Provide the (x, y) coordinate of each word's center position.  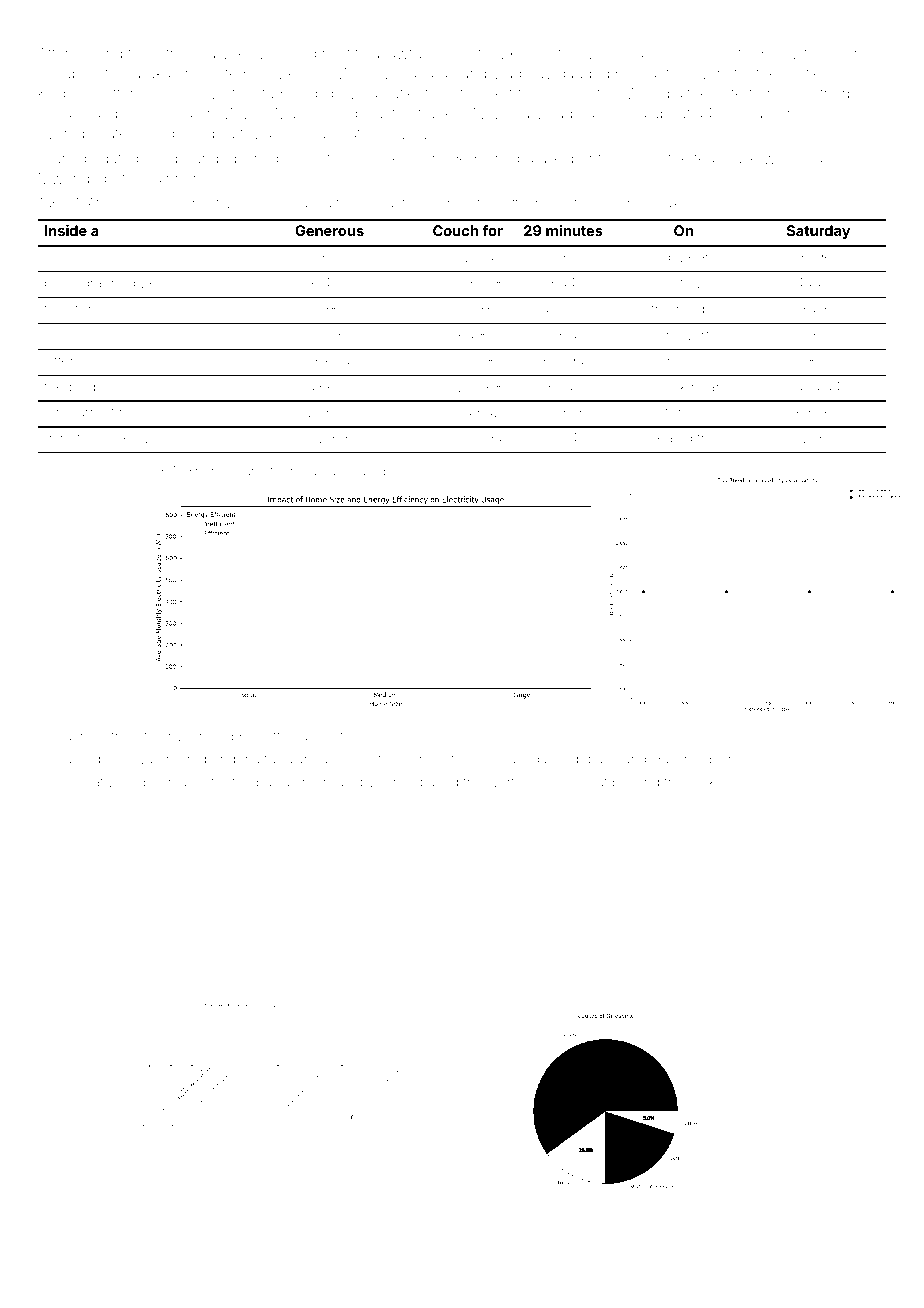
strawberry (229, 55)
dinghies (210, 472)
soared (365, 471)
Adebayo (590, 760)
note (728, 94)
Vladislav (522, 73)
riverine (192, 737)
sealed (671, 438)
